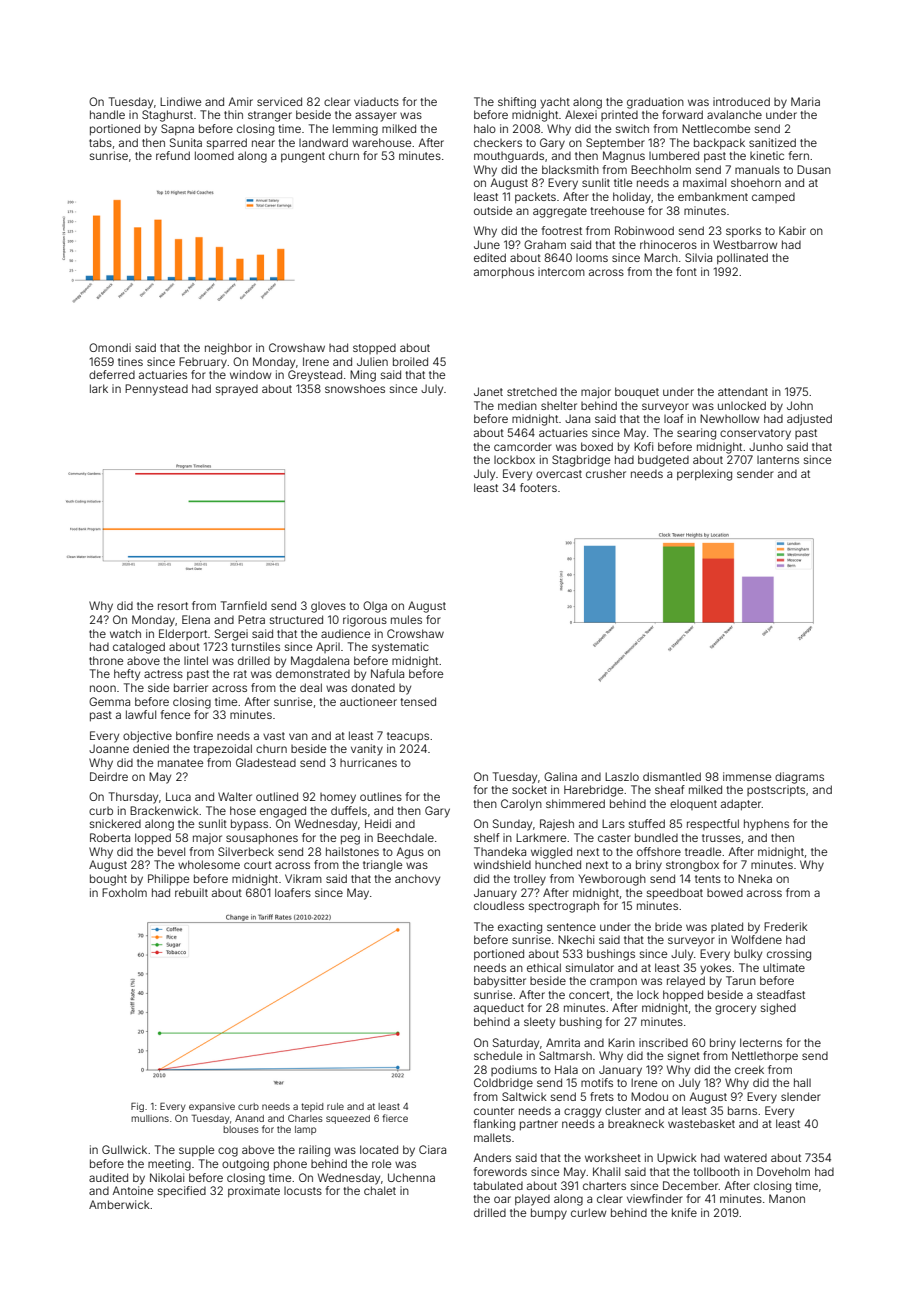 This document has width=924, height=1308. I want to click on Jana, so click(577, 418).
